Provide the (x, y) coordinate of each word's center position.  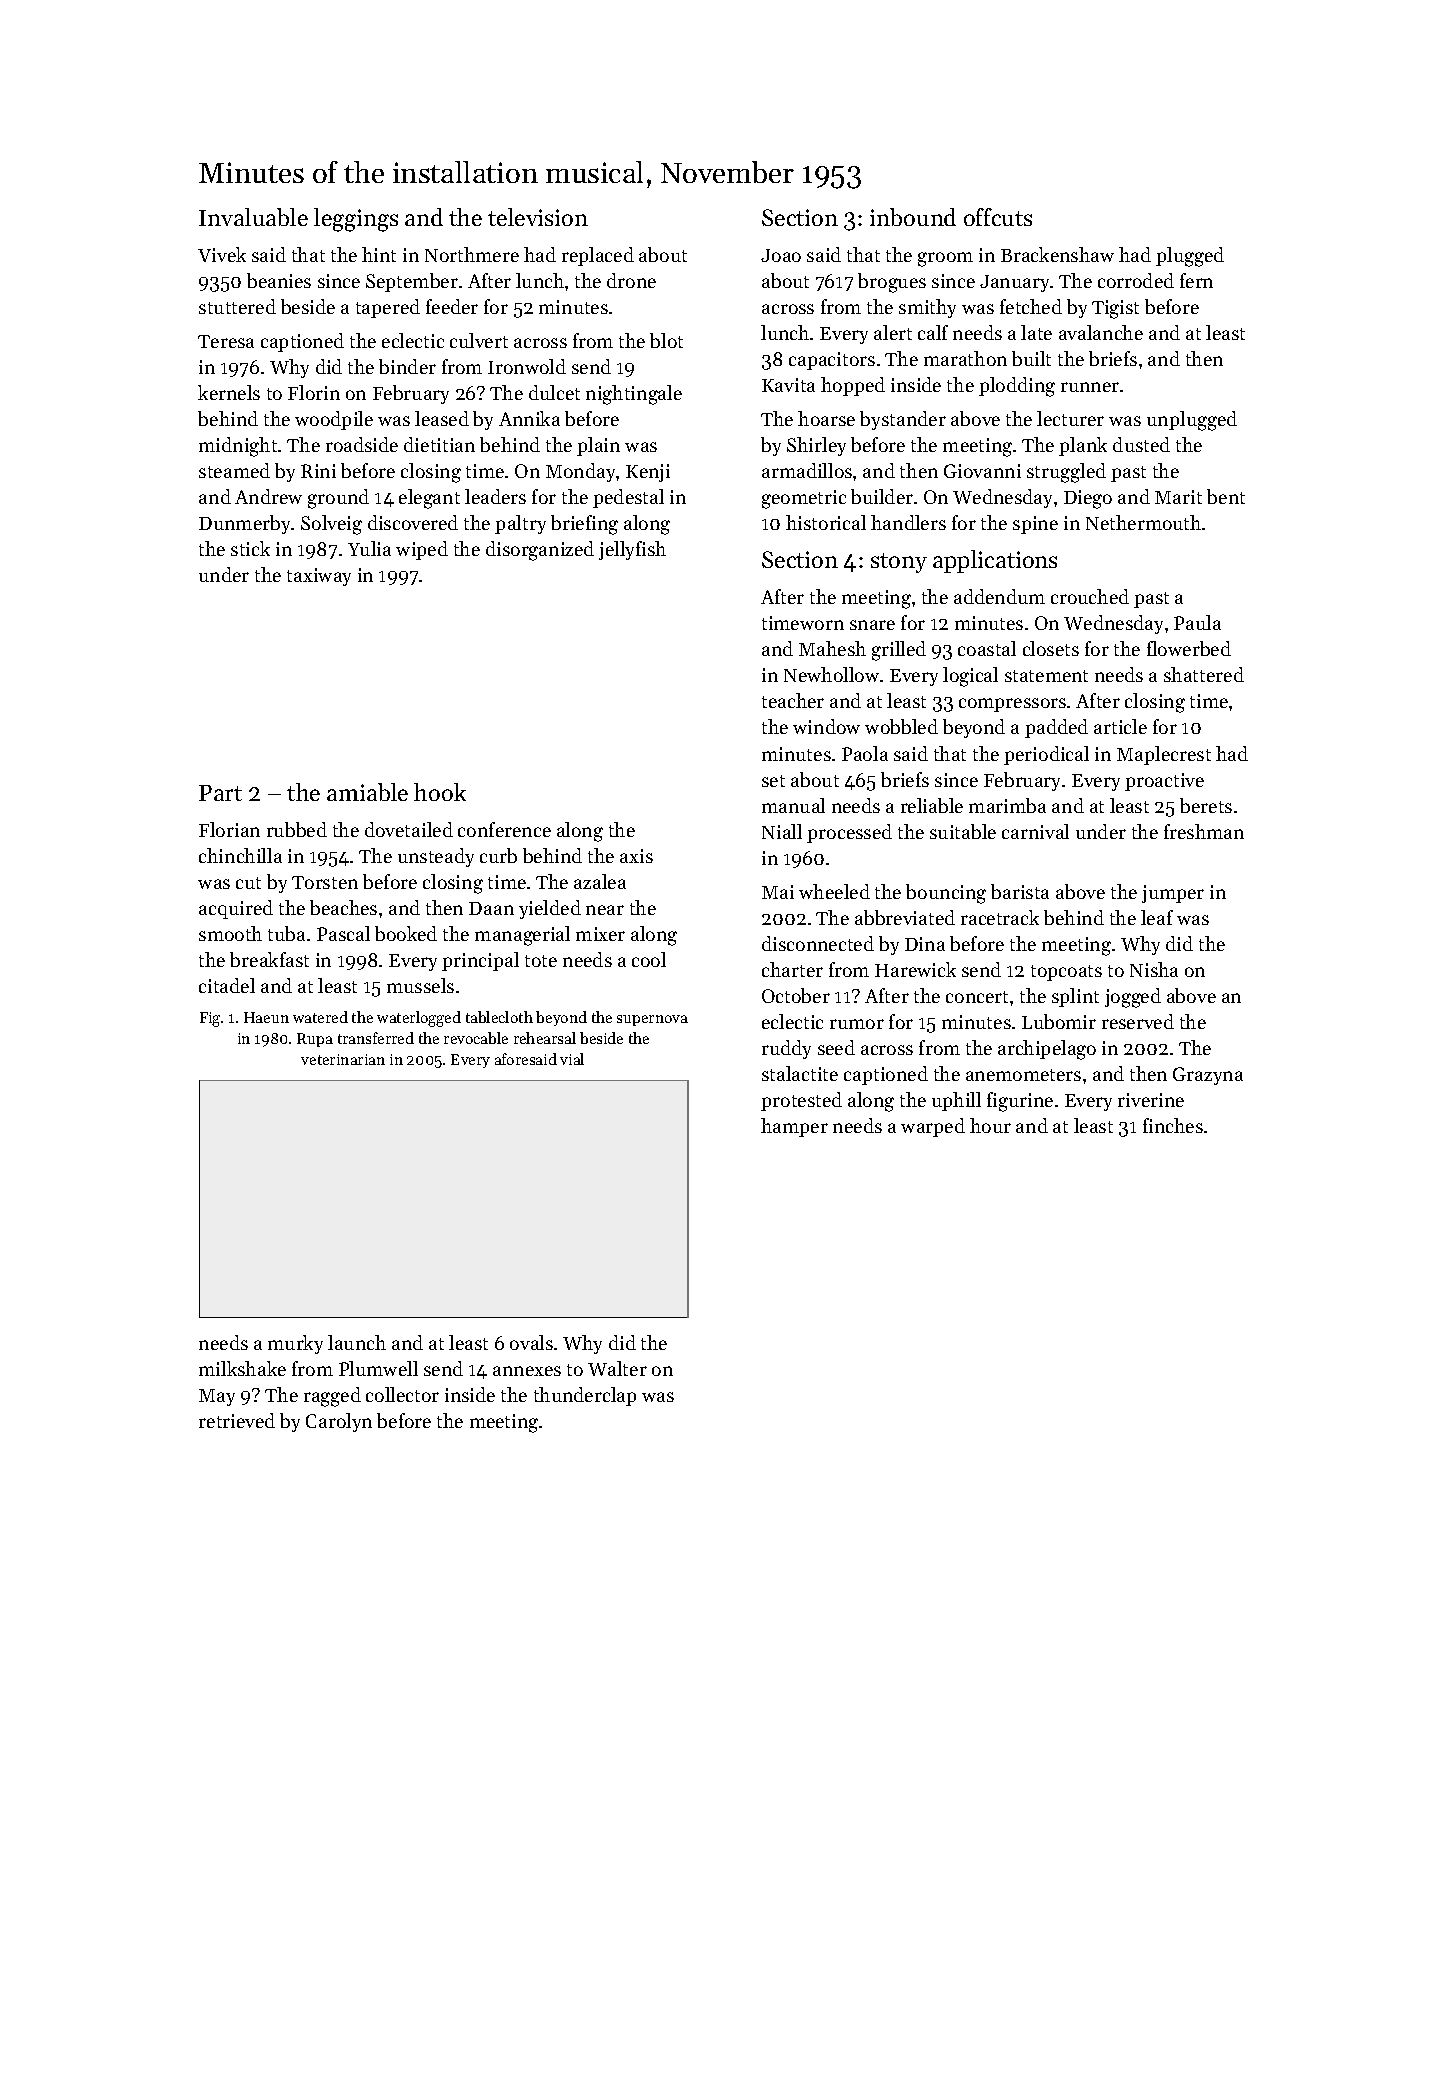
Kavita (788, 385)
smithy (927, 308)
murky (295, 1344)
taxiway (319, 577)
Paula (1197, 622)
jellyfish (632, 550)
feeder (452, 306)
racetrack (1000, 917)
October (796, 995)
